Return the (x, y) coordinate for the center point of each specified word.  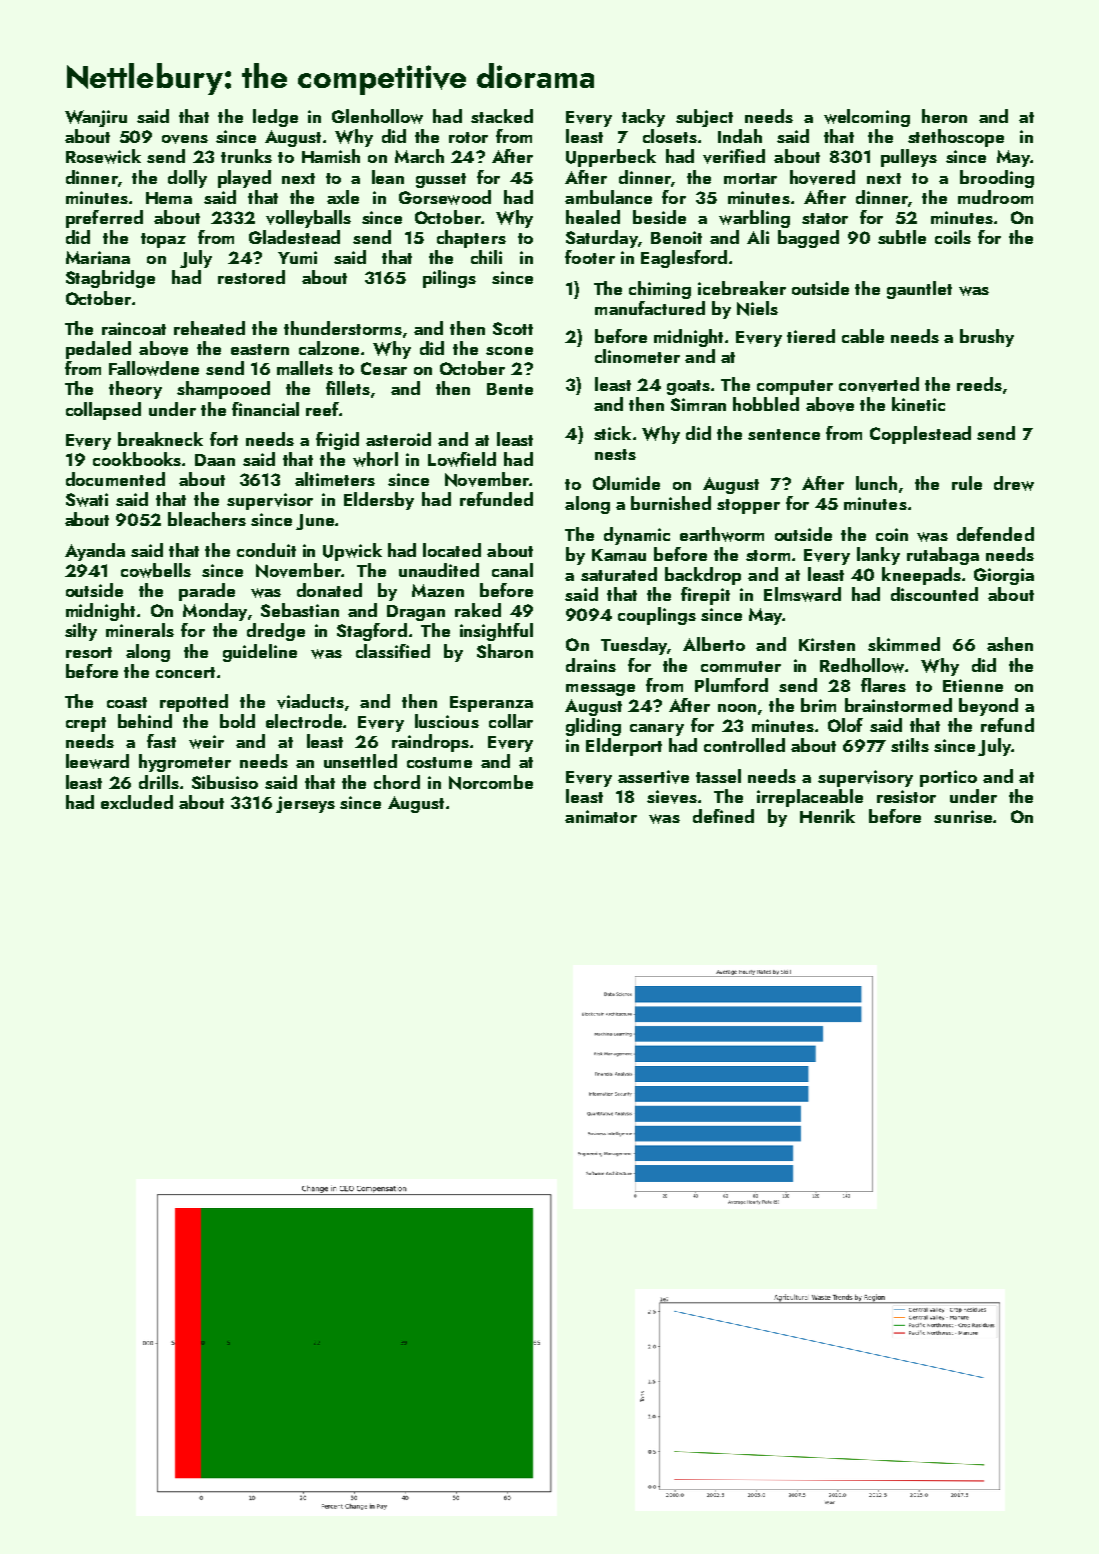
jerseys (305, 804)
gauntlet (919, 290)
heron (944, 116)
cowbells (156, 570)
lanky (878, 556)
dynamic (637, 536)
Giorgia (1004, 576)
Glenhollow (377, 116)
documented (115, 479)
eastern (260, 349)
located (452, 550)
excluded (137, 802)
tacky (643, 118)
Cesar (384, 368)
